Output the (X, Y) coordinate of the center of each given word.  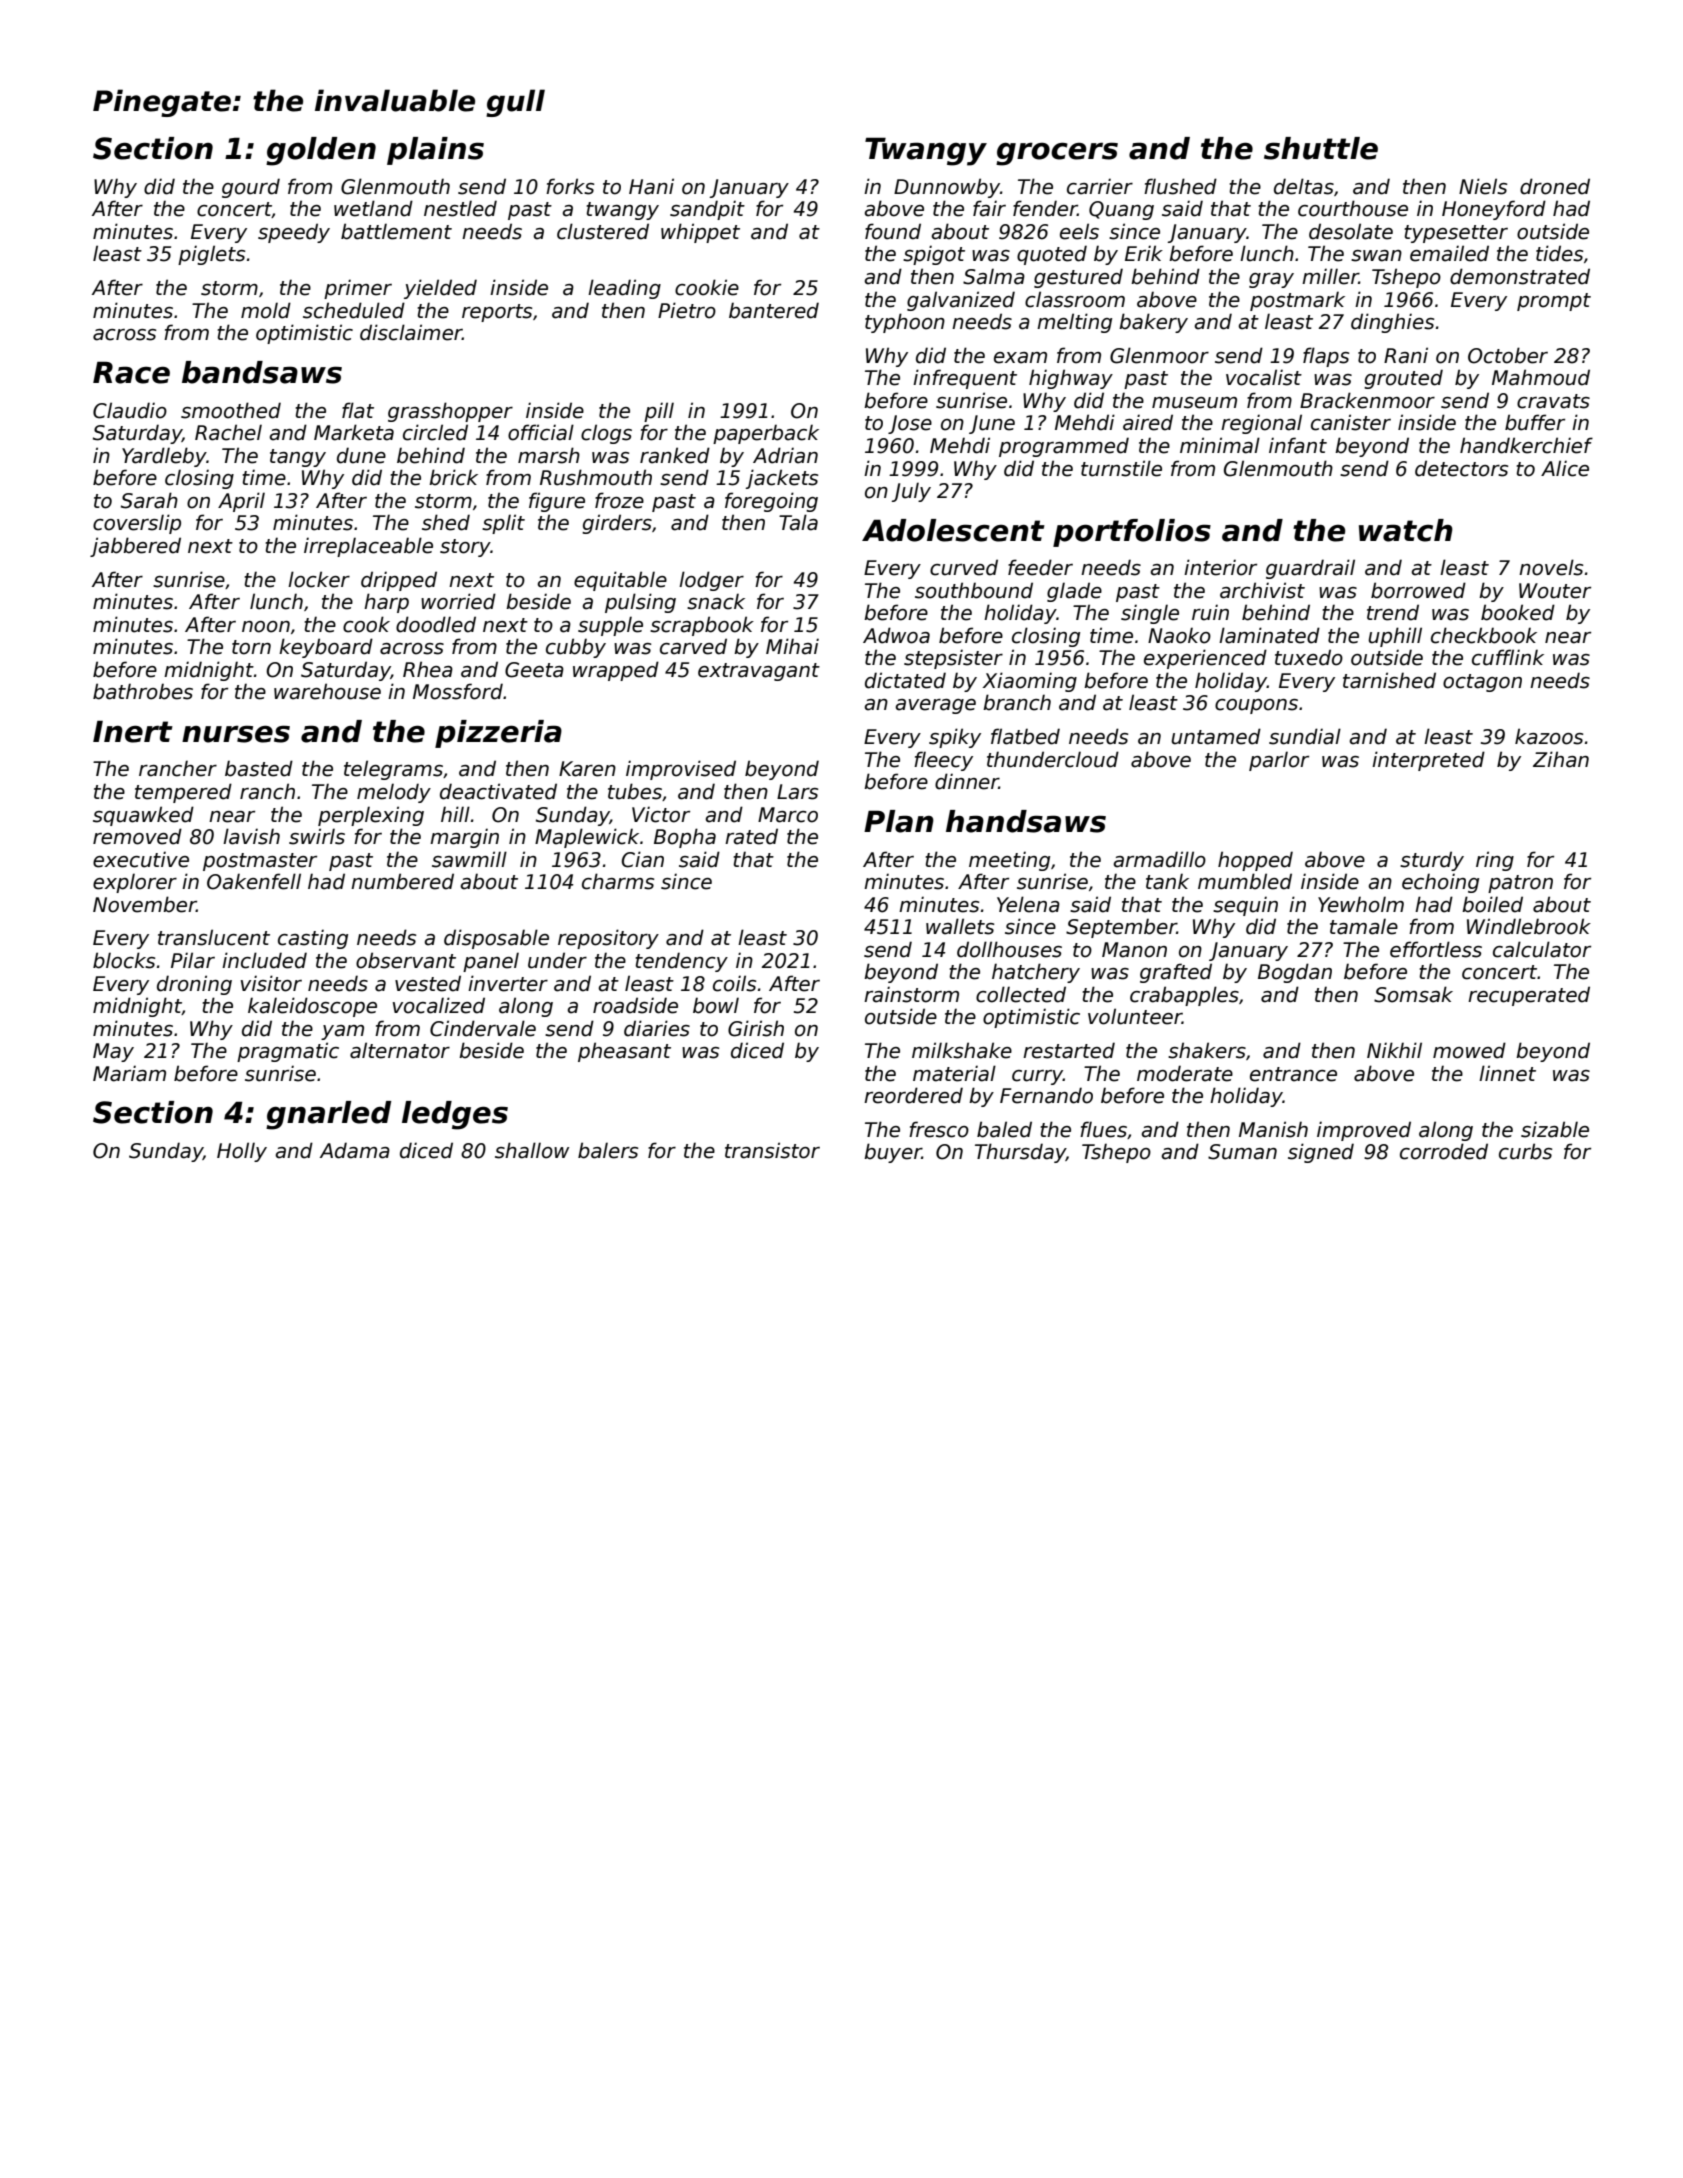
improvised (681, 770)
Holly (242, 1152)
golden (321, 151)
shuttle (1321, 148)
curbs (1525, 1151)
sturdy (1432, 861)
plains (435, 151)
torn (251, 647)
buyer (893, 1153)
